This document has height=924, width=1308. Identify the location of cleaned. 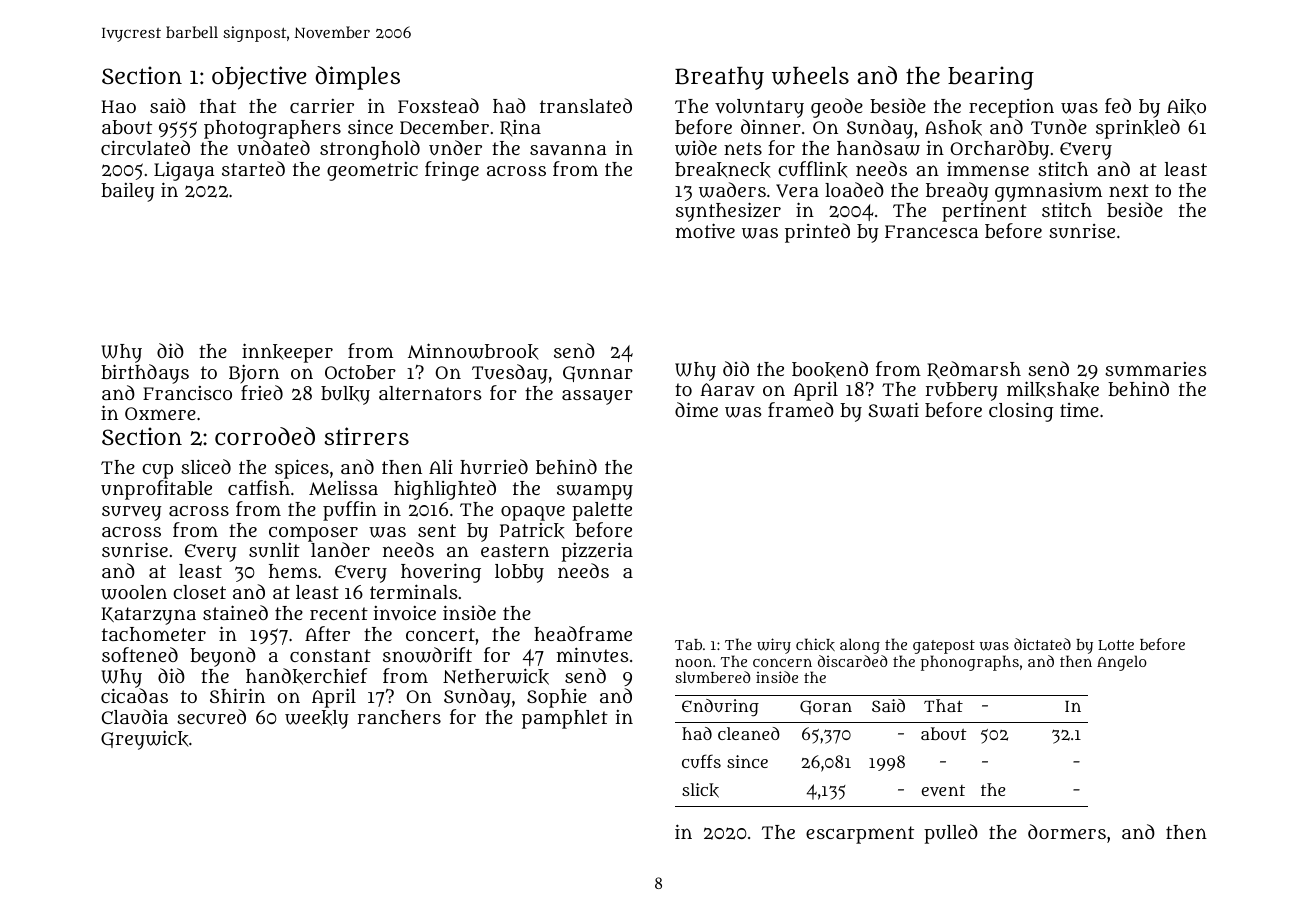
(749, 733).
